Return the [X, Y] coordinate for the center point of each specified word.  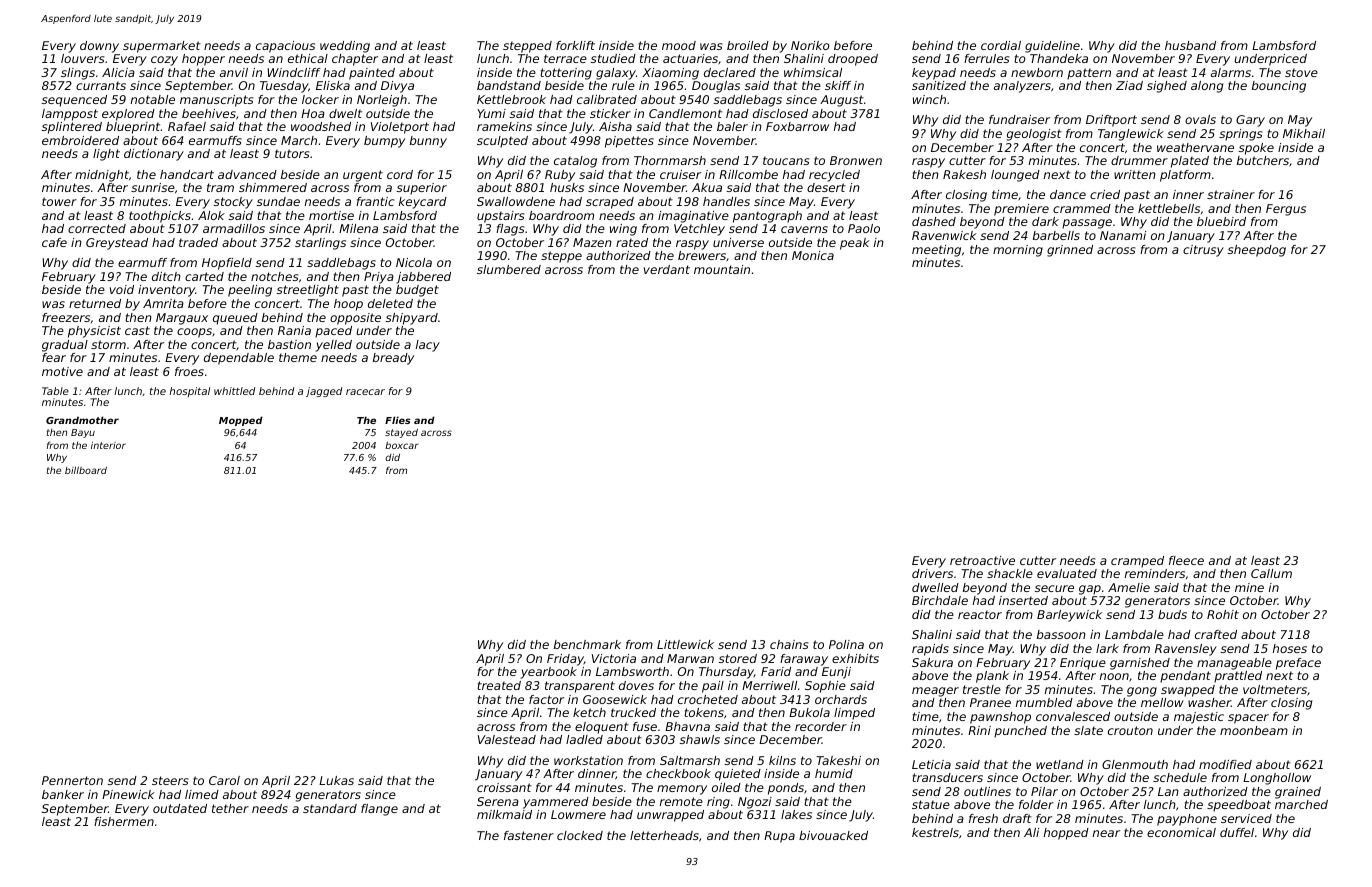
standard [330, 808]
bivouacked [833, 835]
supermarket [162, 47]
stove [1301, 72]
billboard [86, 470]
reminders [1155, 573]
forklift [575, 45]
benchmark [587, 644]
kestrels [935, 832]
